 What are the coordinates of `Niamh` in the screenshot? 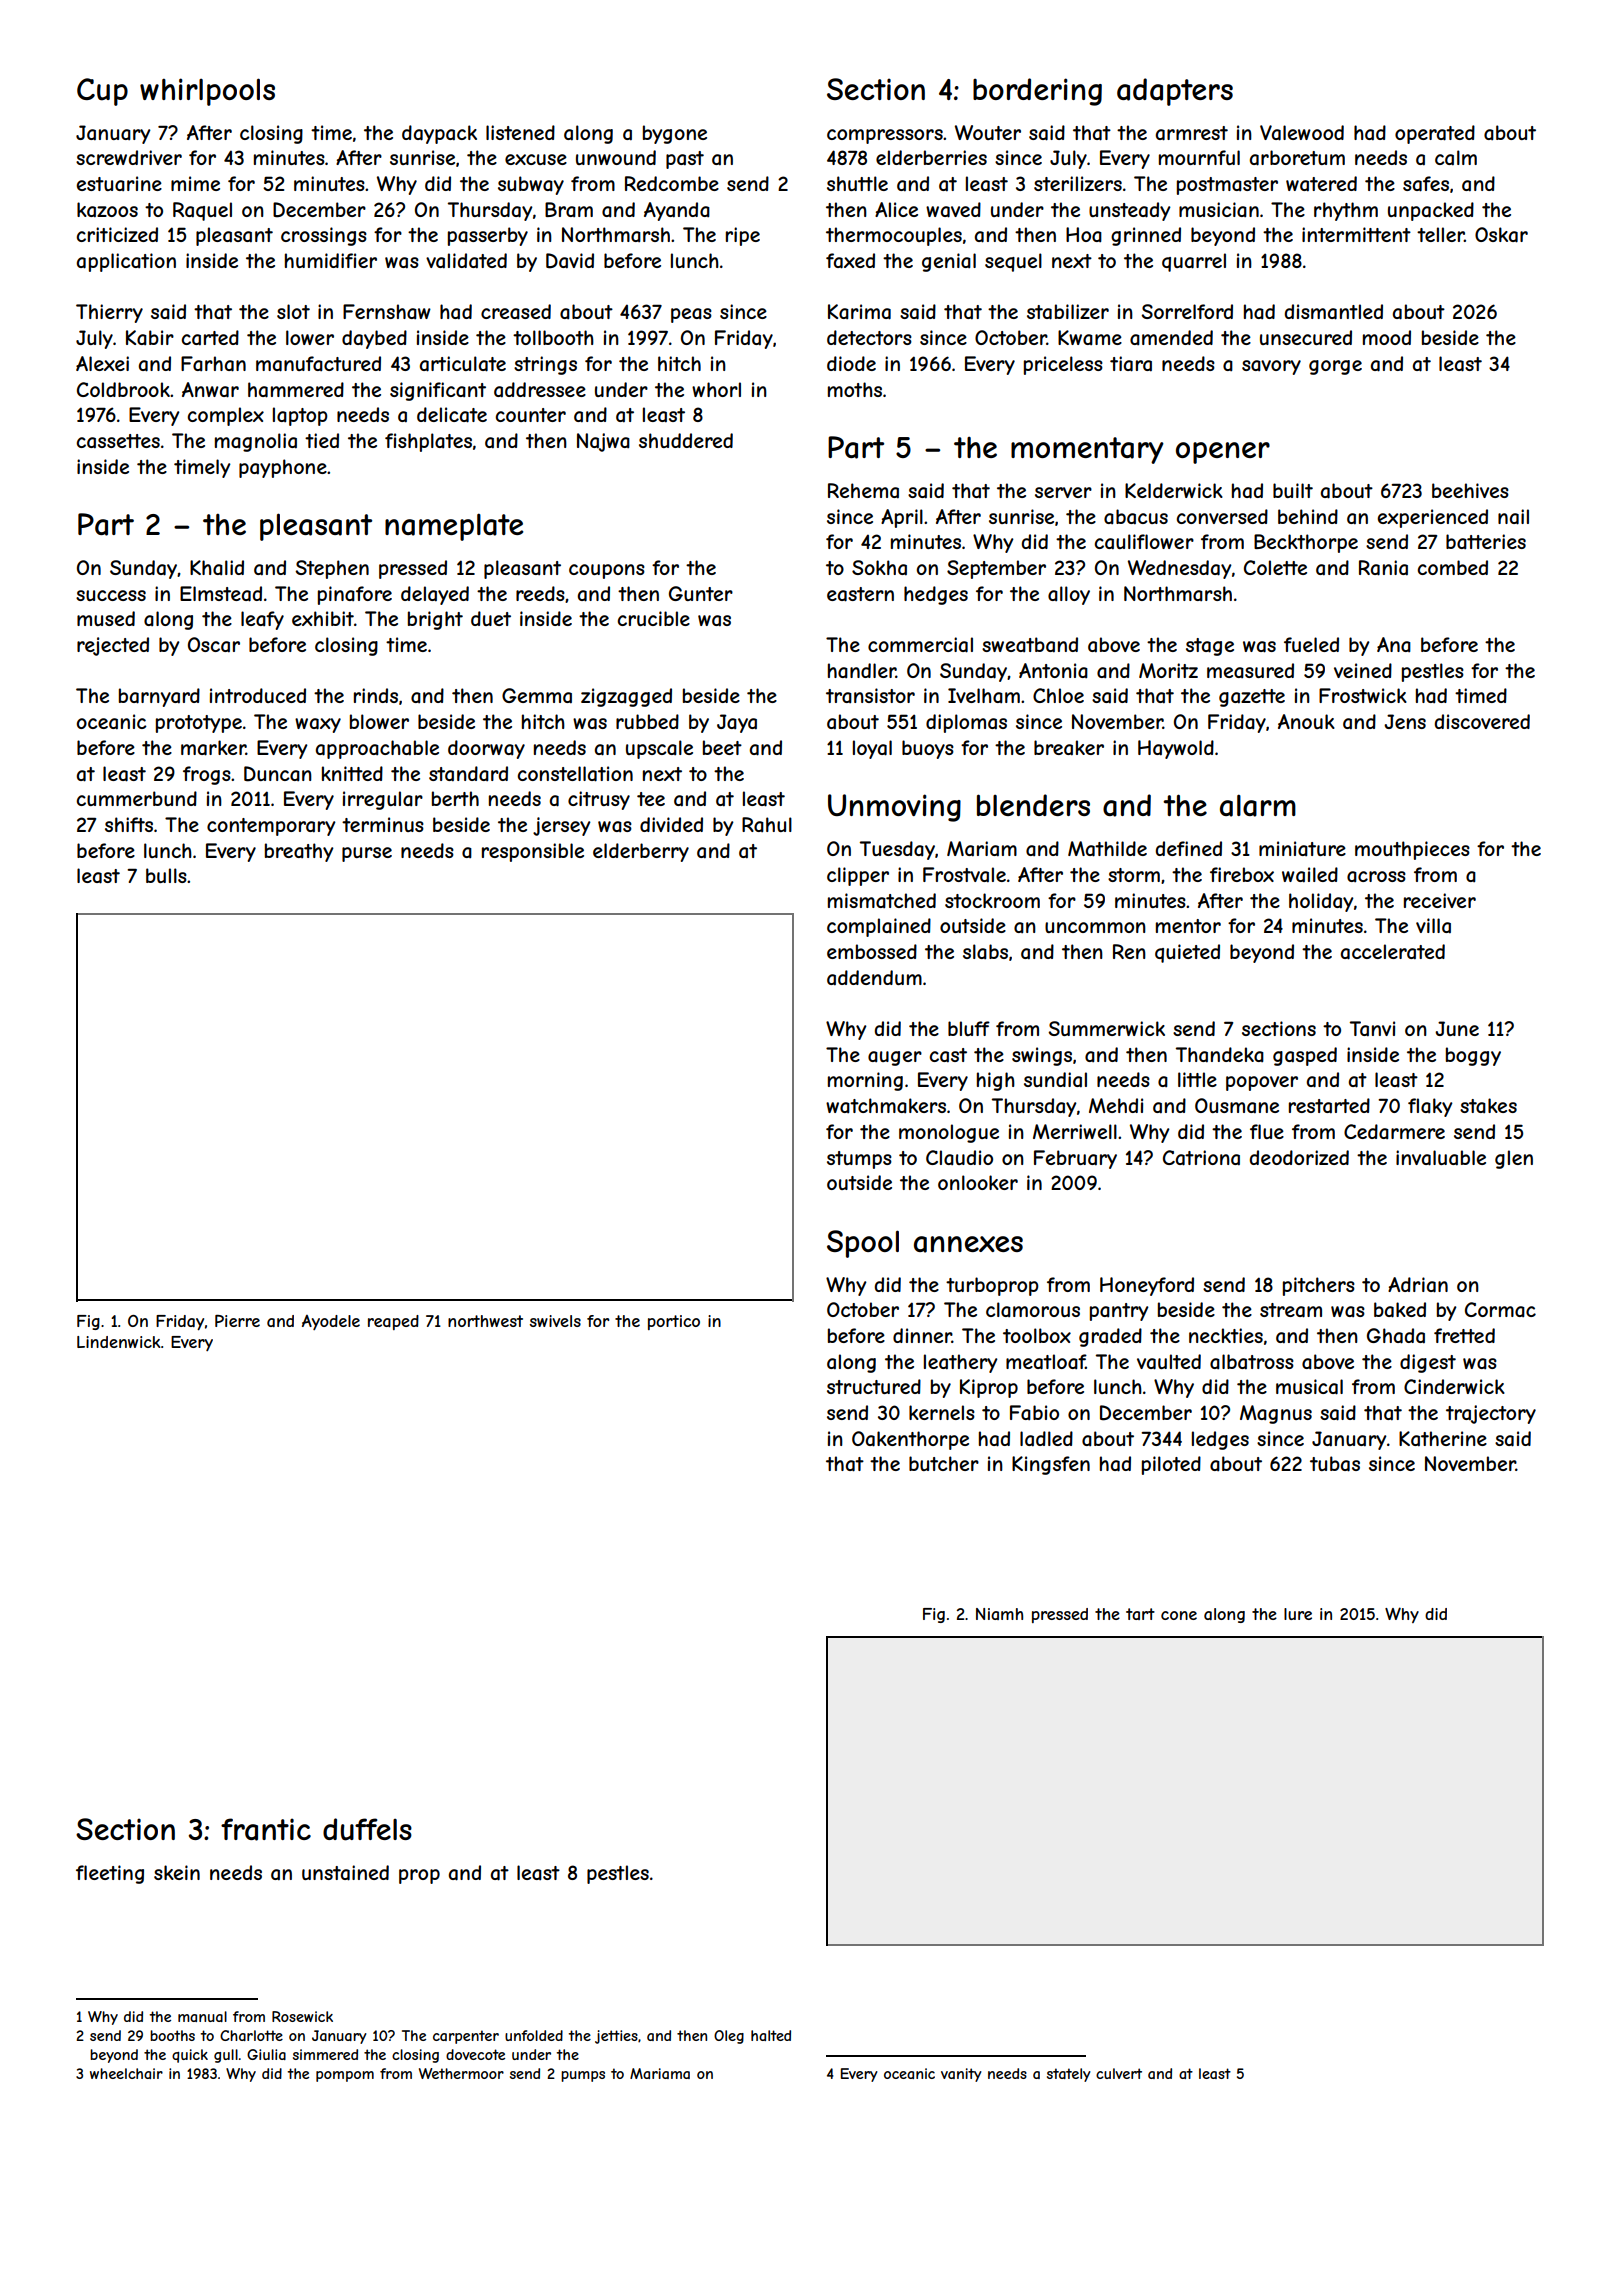 It's located at (999, 1614).
